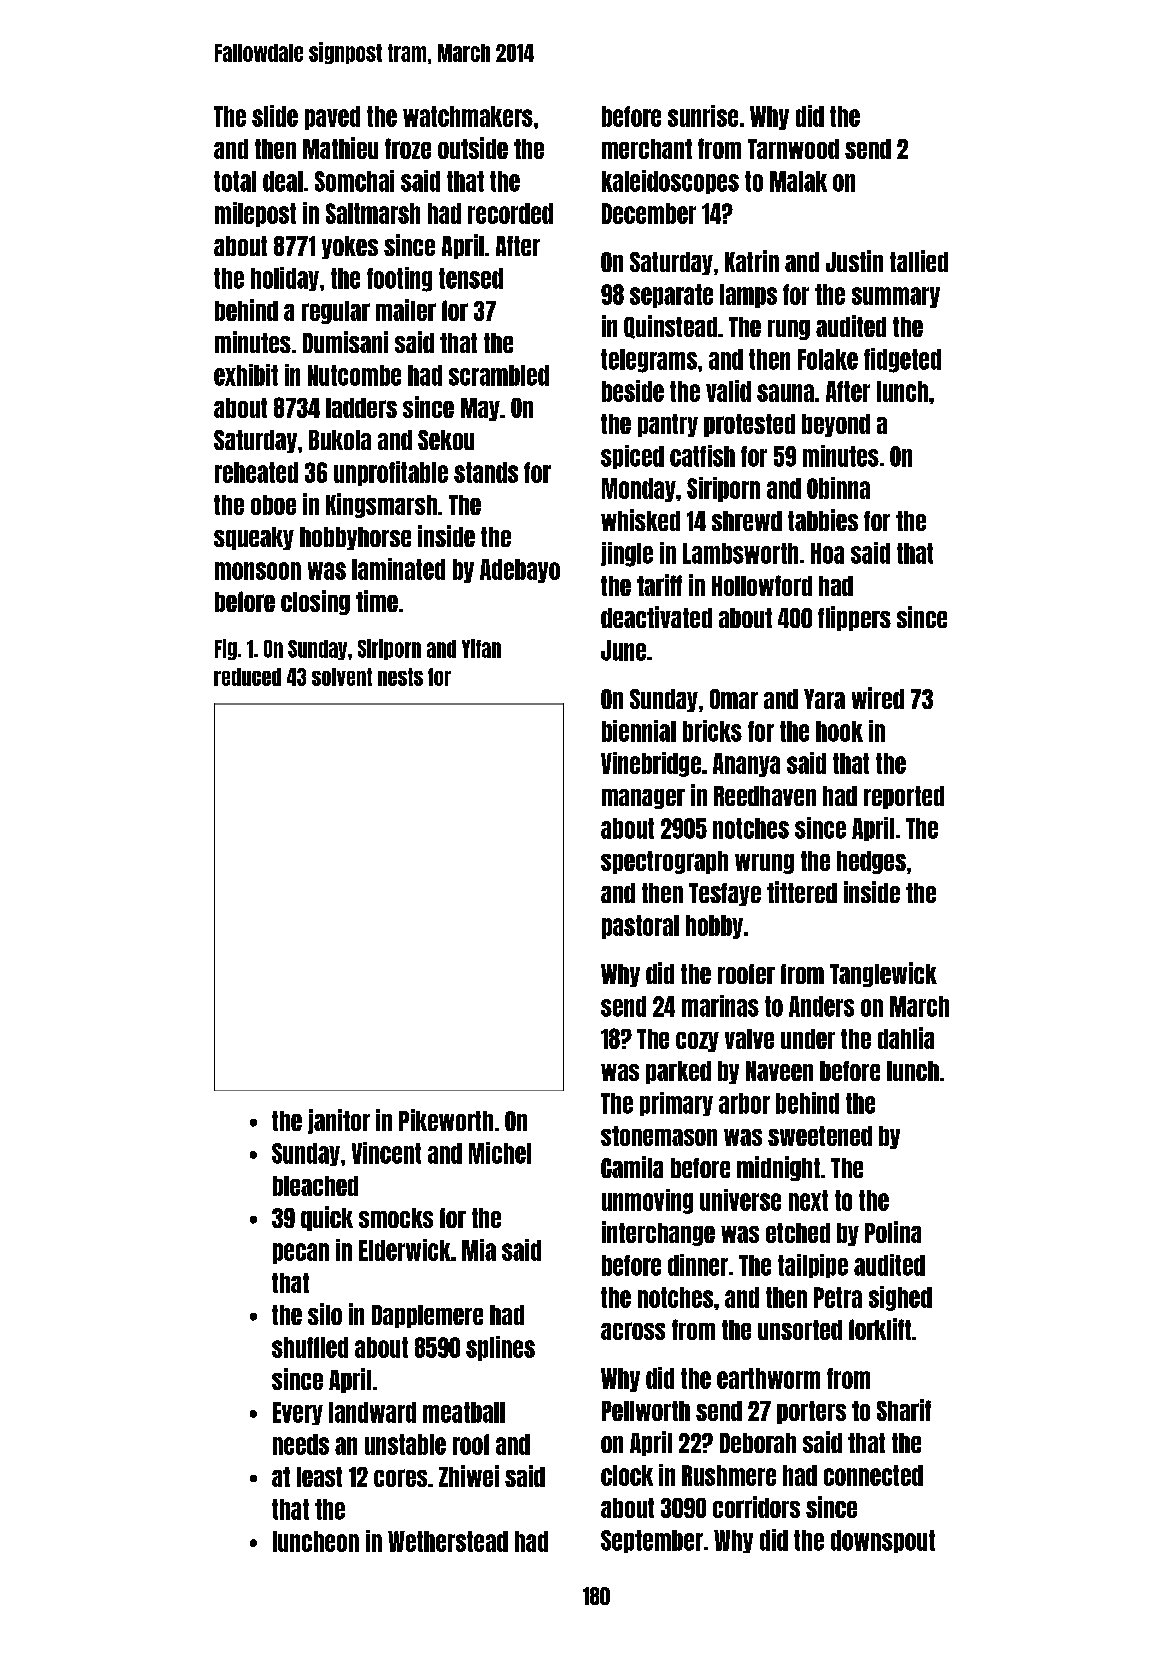 The image size is (1165, 1654). What do you see at coordinates (902, 360) in the image?
I see `fidgeted` at bounding box center [902, 360].
